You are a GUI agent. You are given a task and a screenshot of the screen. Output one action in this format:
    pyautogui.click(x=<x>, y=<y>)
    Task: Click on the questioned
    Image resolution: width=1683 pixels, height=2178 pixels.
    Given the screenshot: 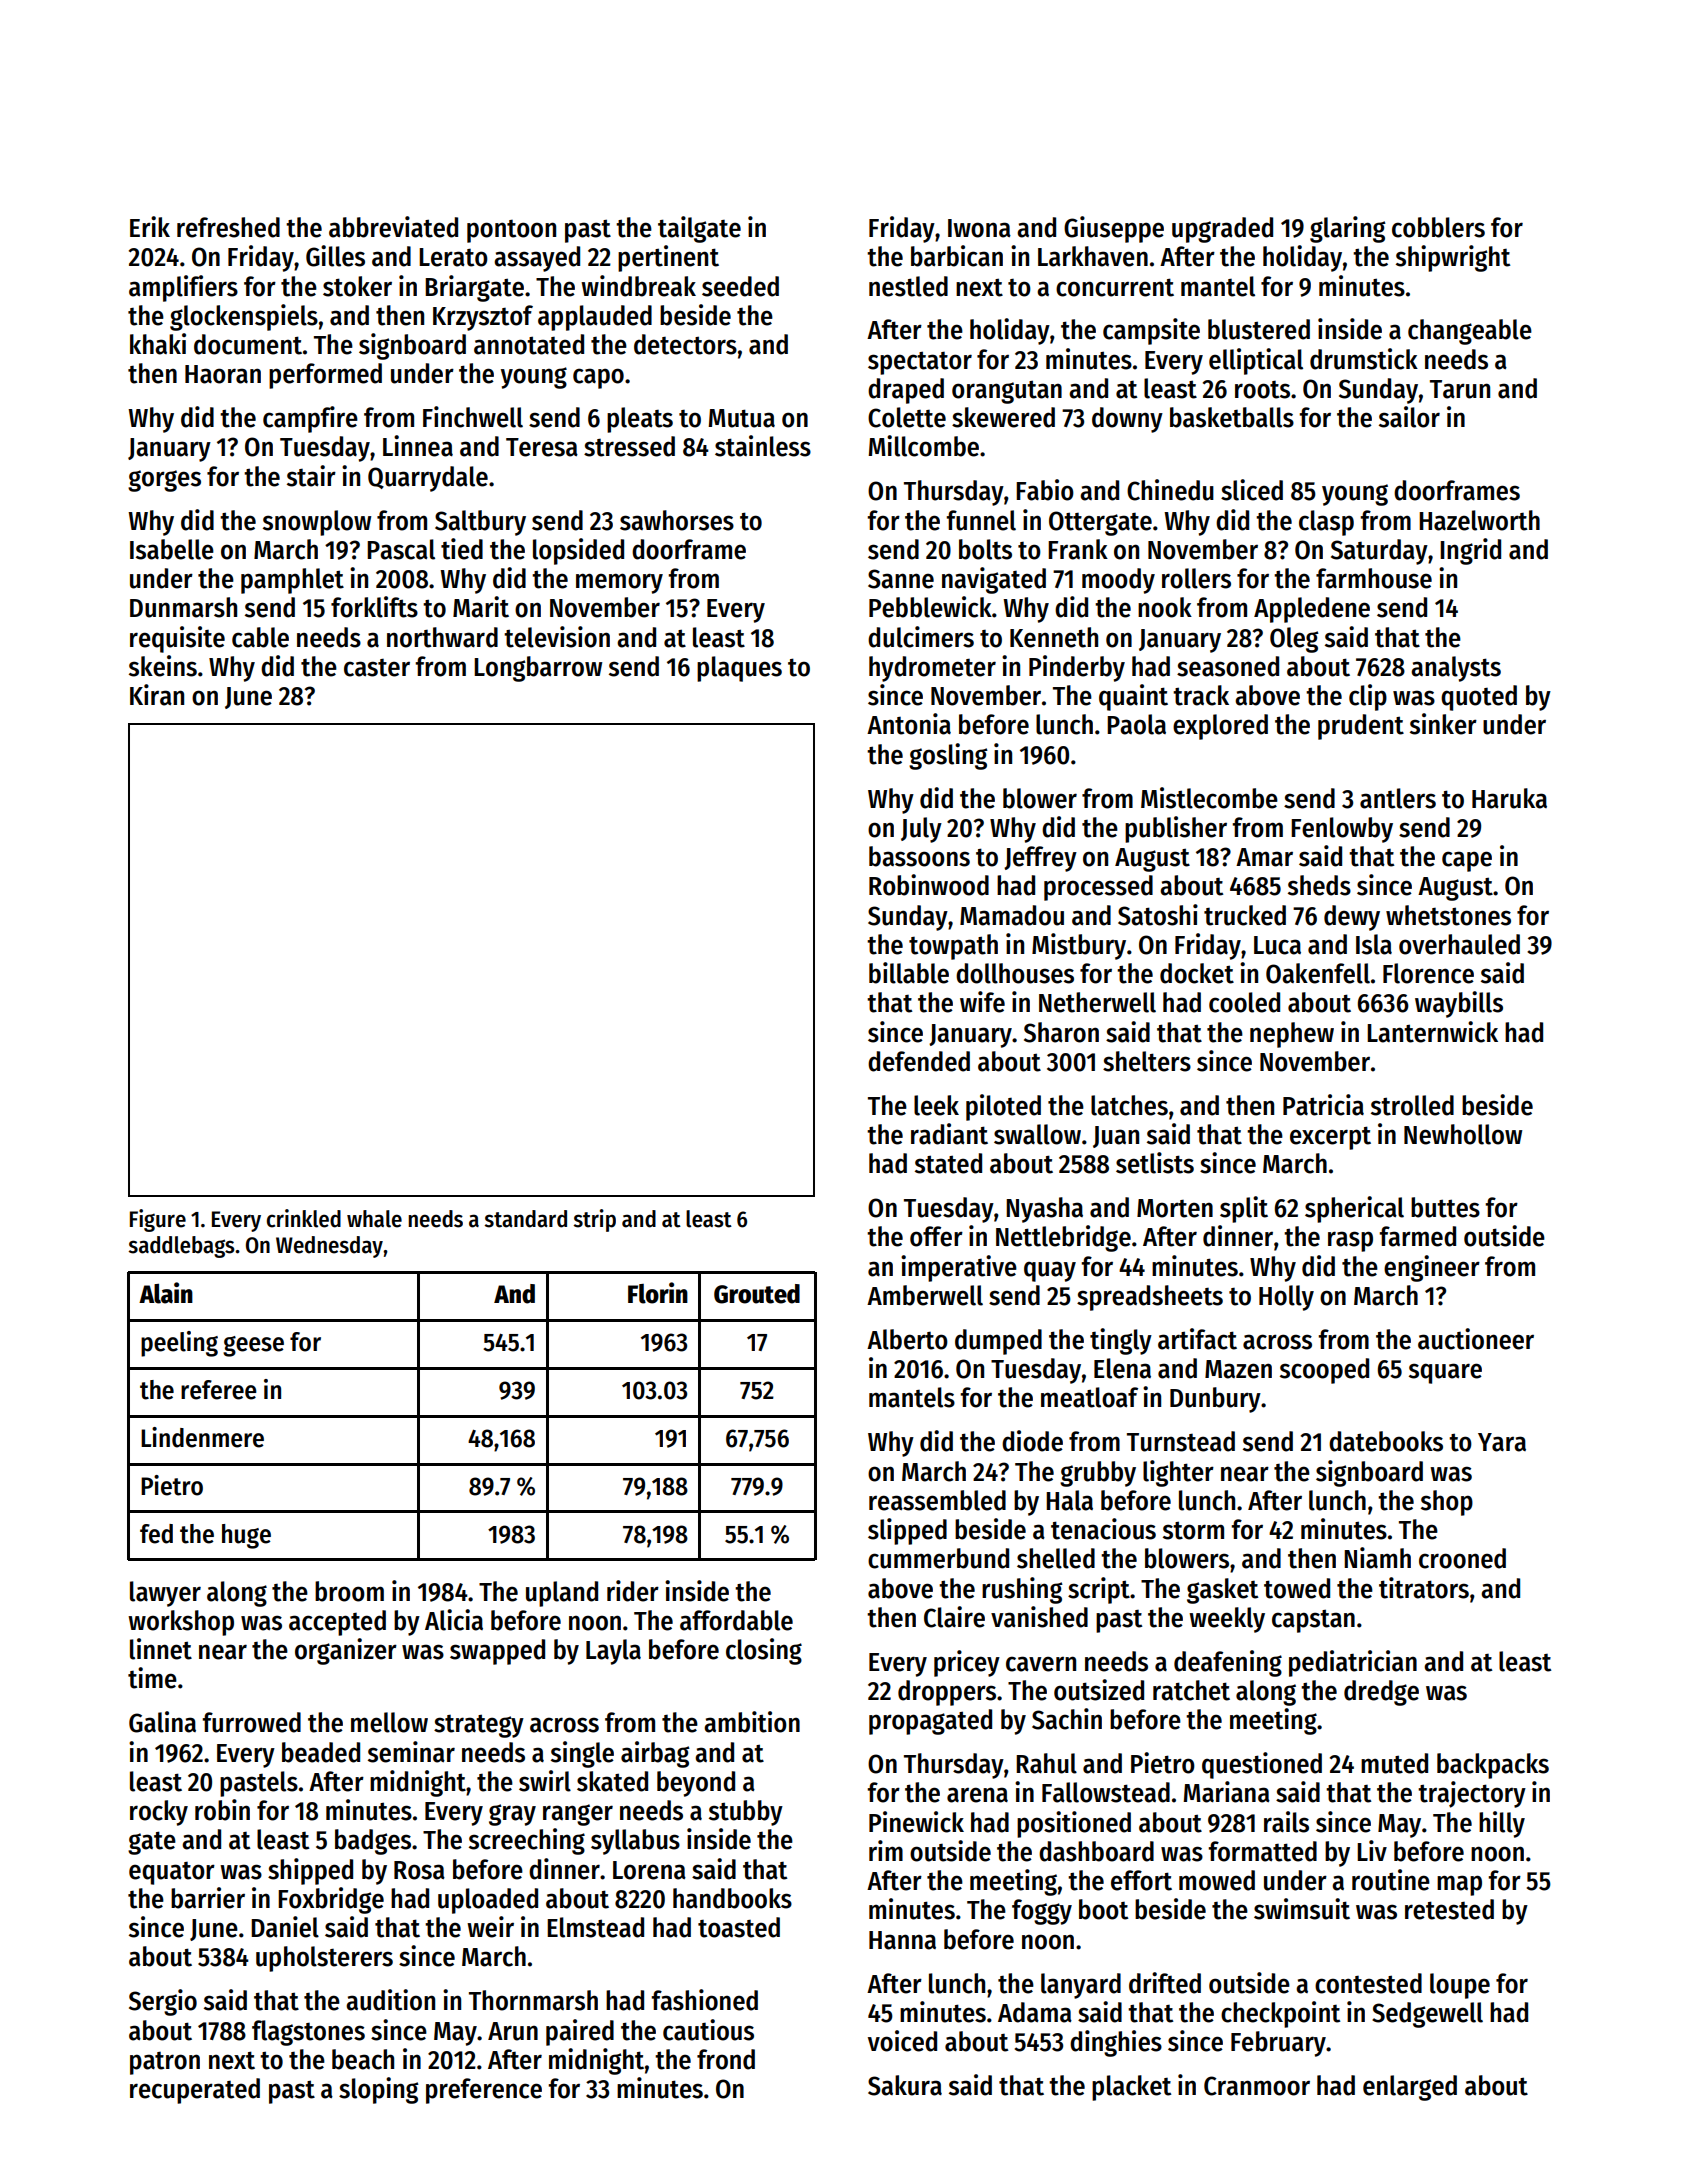 What is the action you would take?
    pyautogui.click(x=1262, y=1765)
